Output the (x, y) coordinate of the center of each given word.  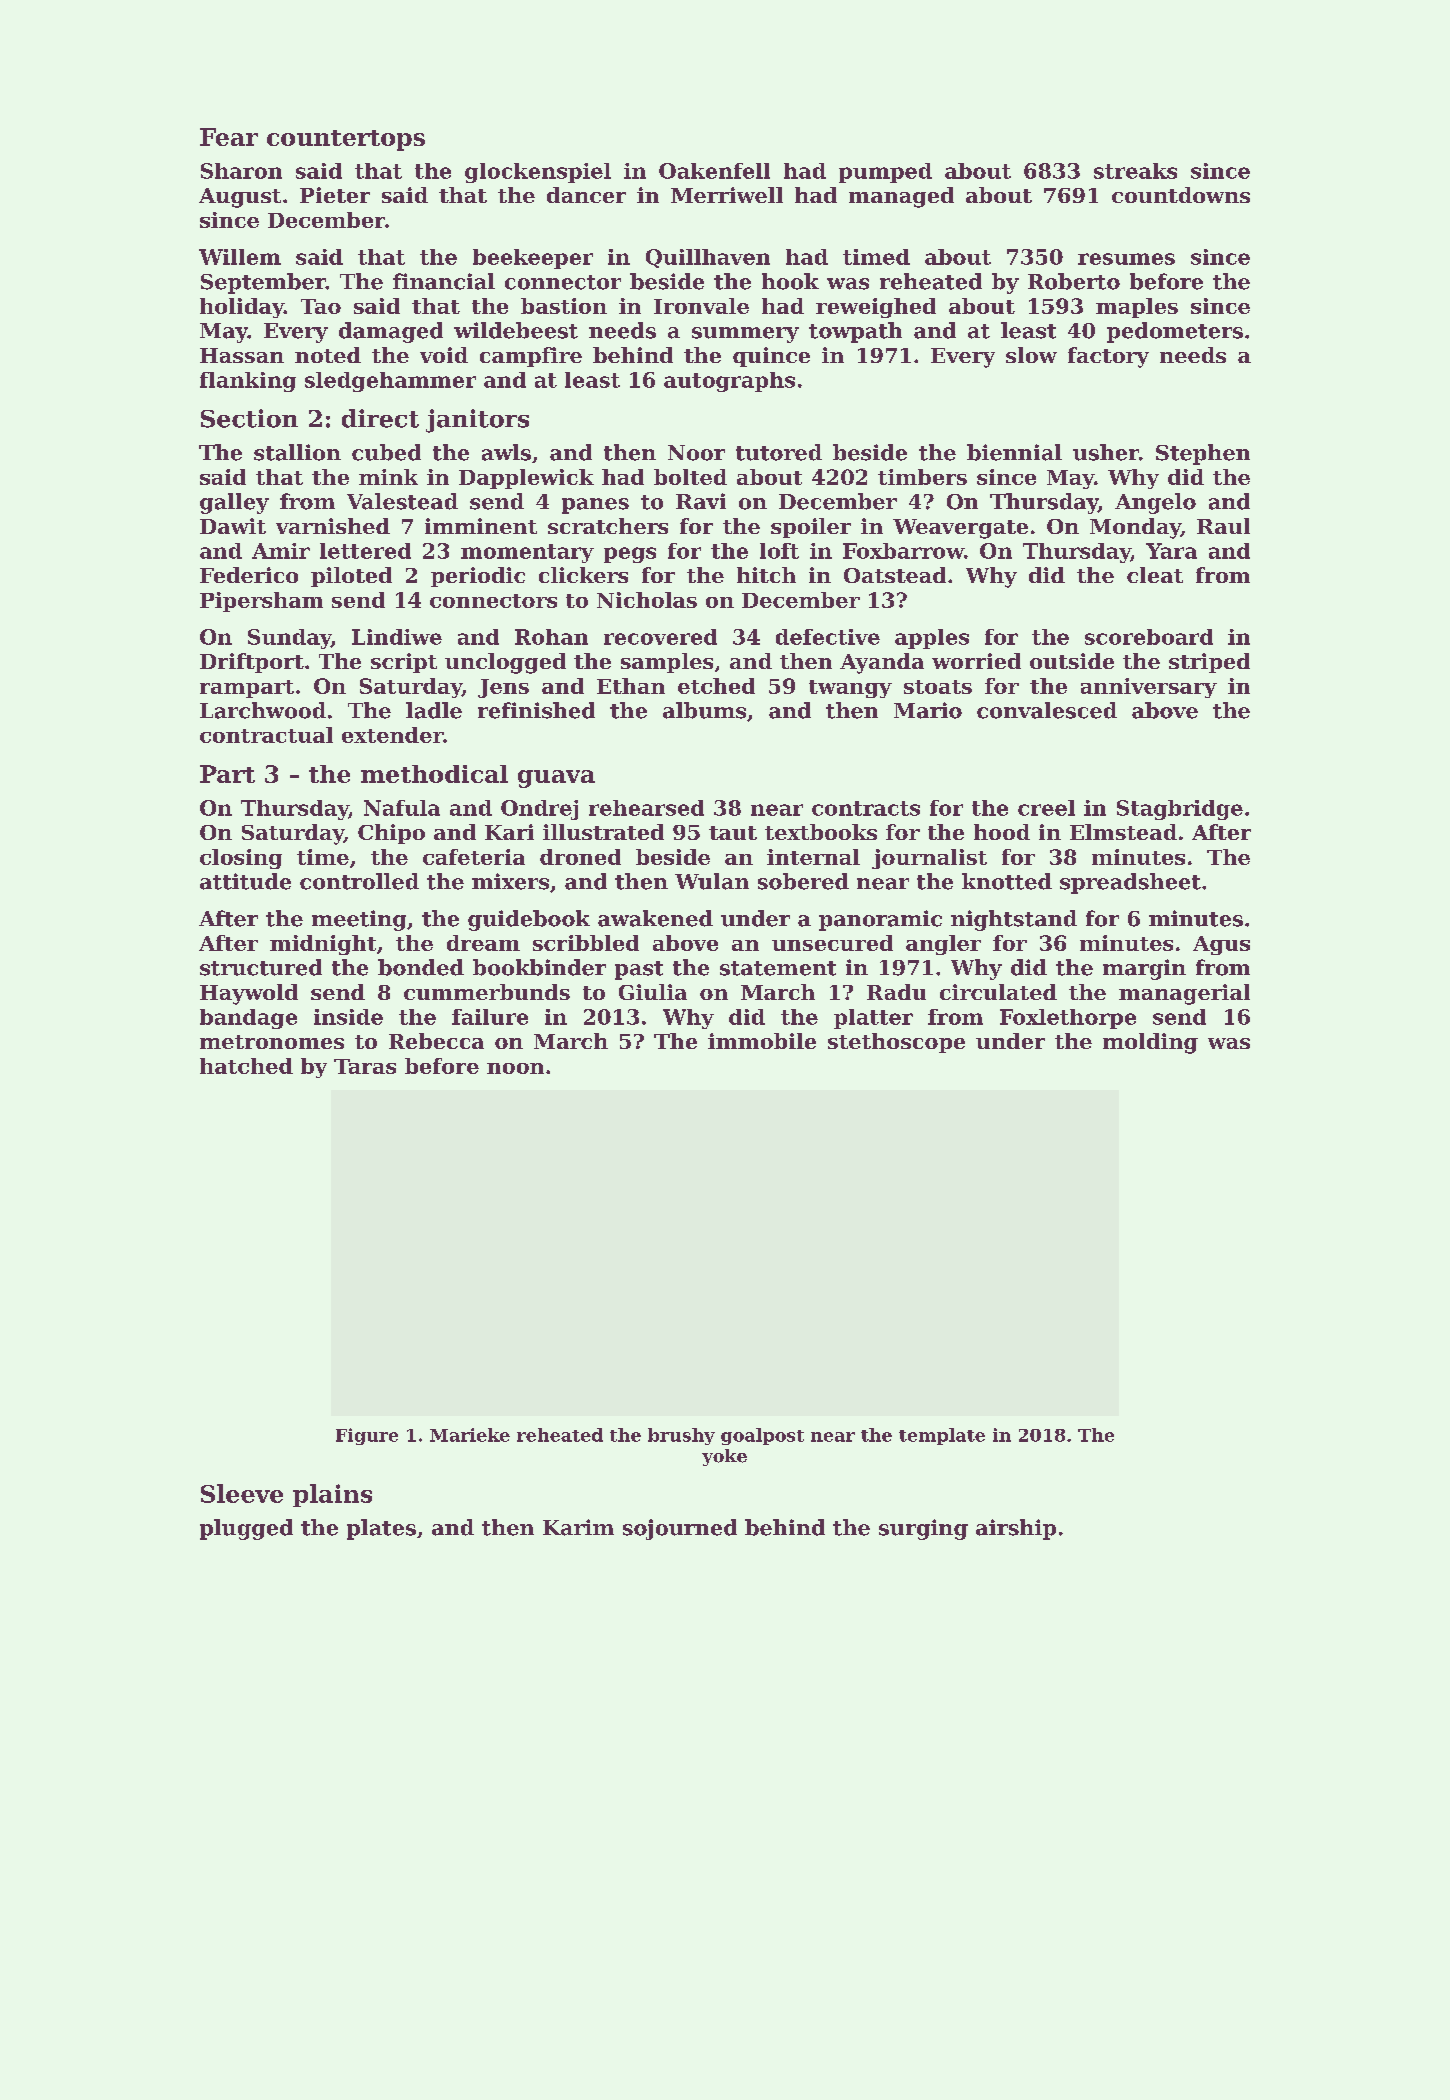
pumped (885, 173)
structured (261, 967)
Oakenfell (714, 171)
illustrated (603, 832)
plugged (246, 1529)
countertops (346, 140)
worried (976, 661)
